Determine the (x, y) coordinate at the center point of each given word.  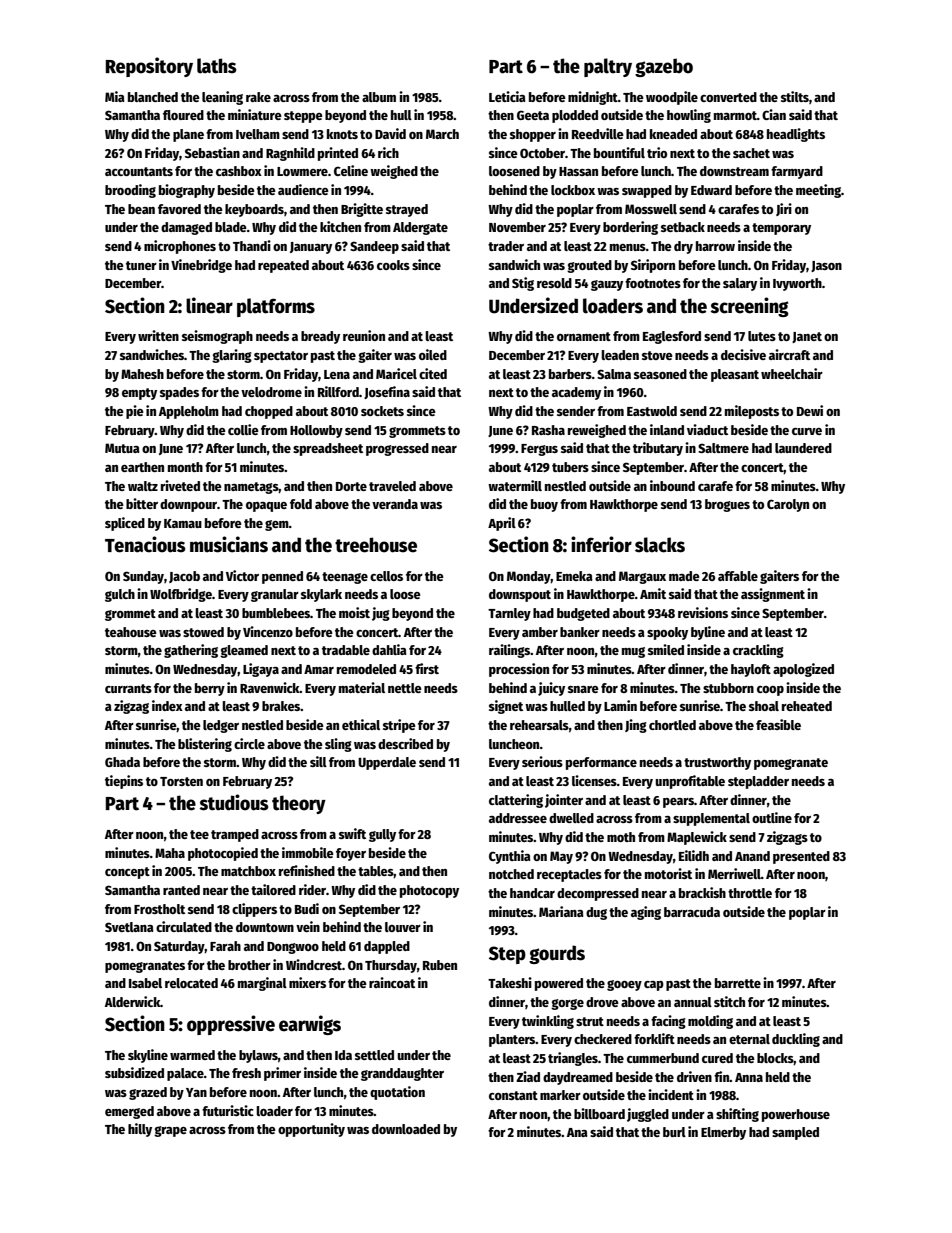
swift (352, 833)
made (684, 576)
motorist (668, 873)
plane (188, 135)
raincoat (392, 982)
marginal (262, 984)
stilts (795, 96)
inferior (601, 544)
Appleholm (189, 412)
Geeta (533, 115)
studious (234, 802)
